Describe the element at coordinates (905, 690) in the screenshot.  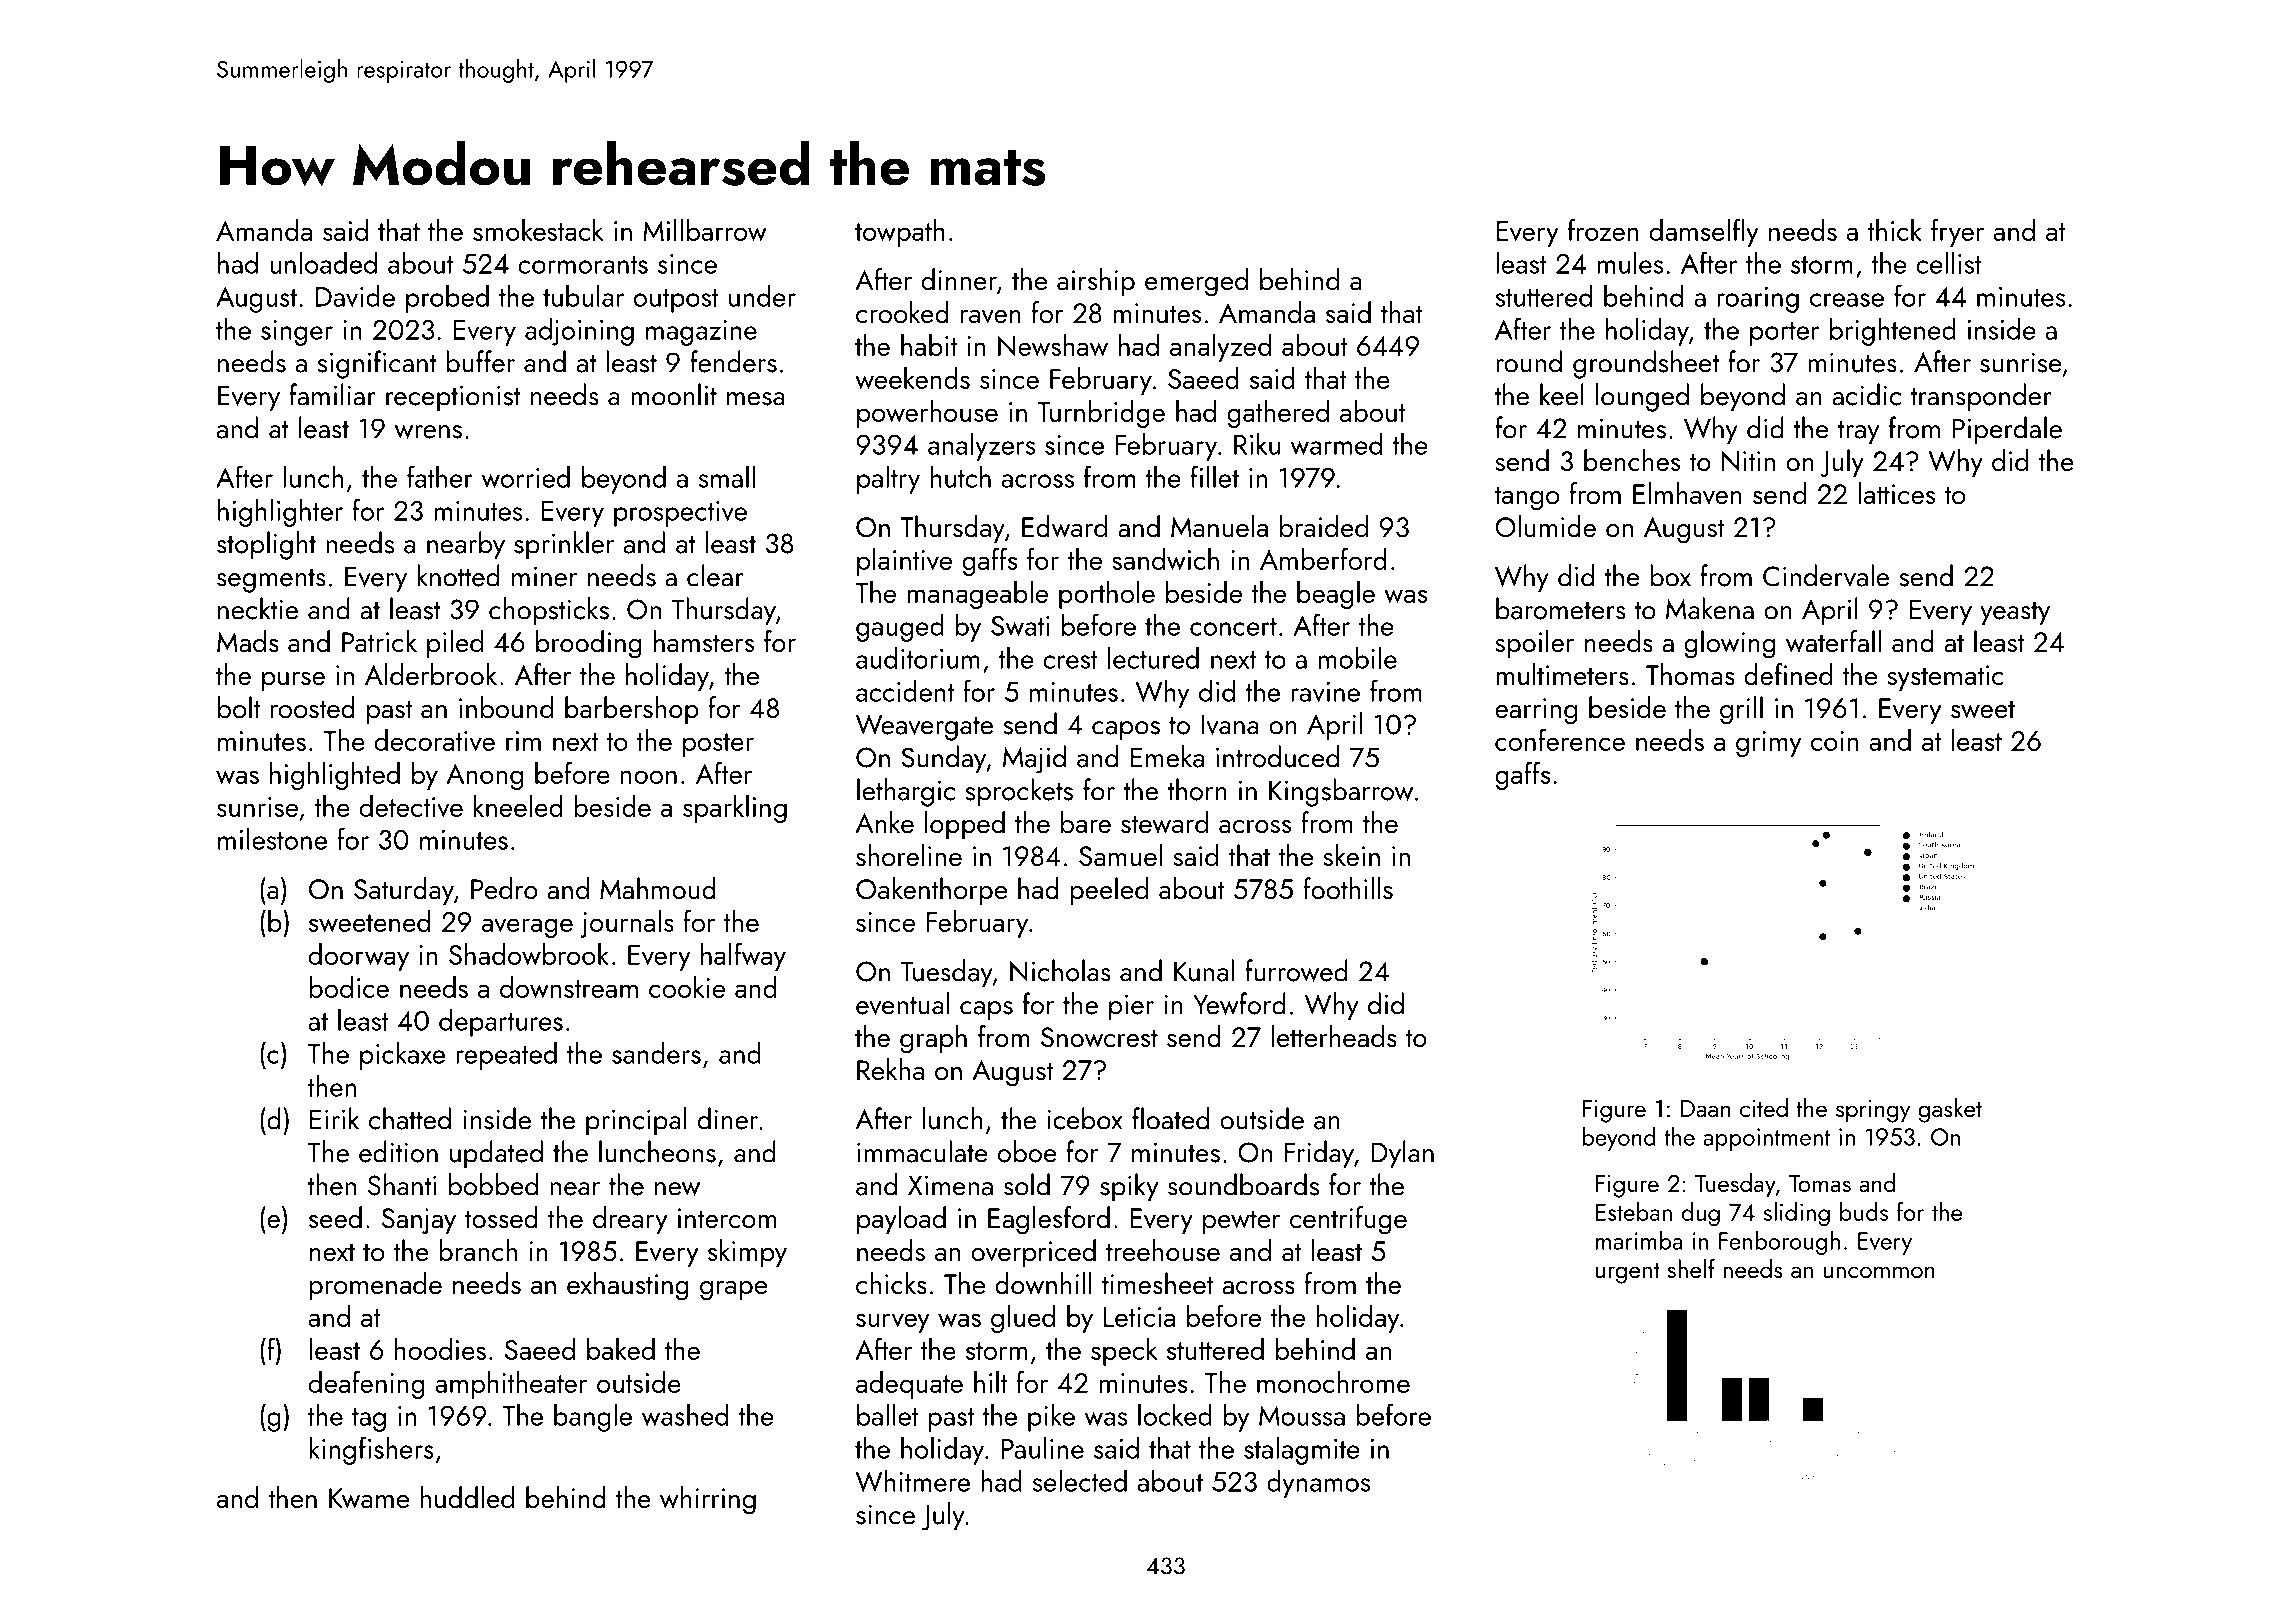
I see `accident` at that location.
